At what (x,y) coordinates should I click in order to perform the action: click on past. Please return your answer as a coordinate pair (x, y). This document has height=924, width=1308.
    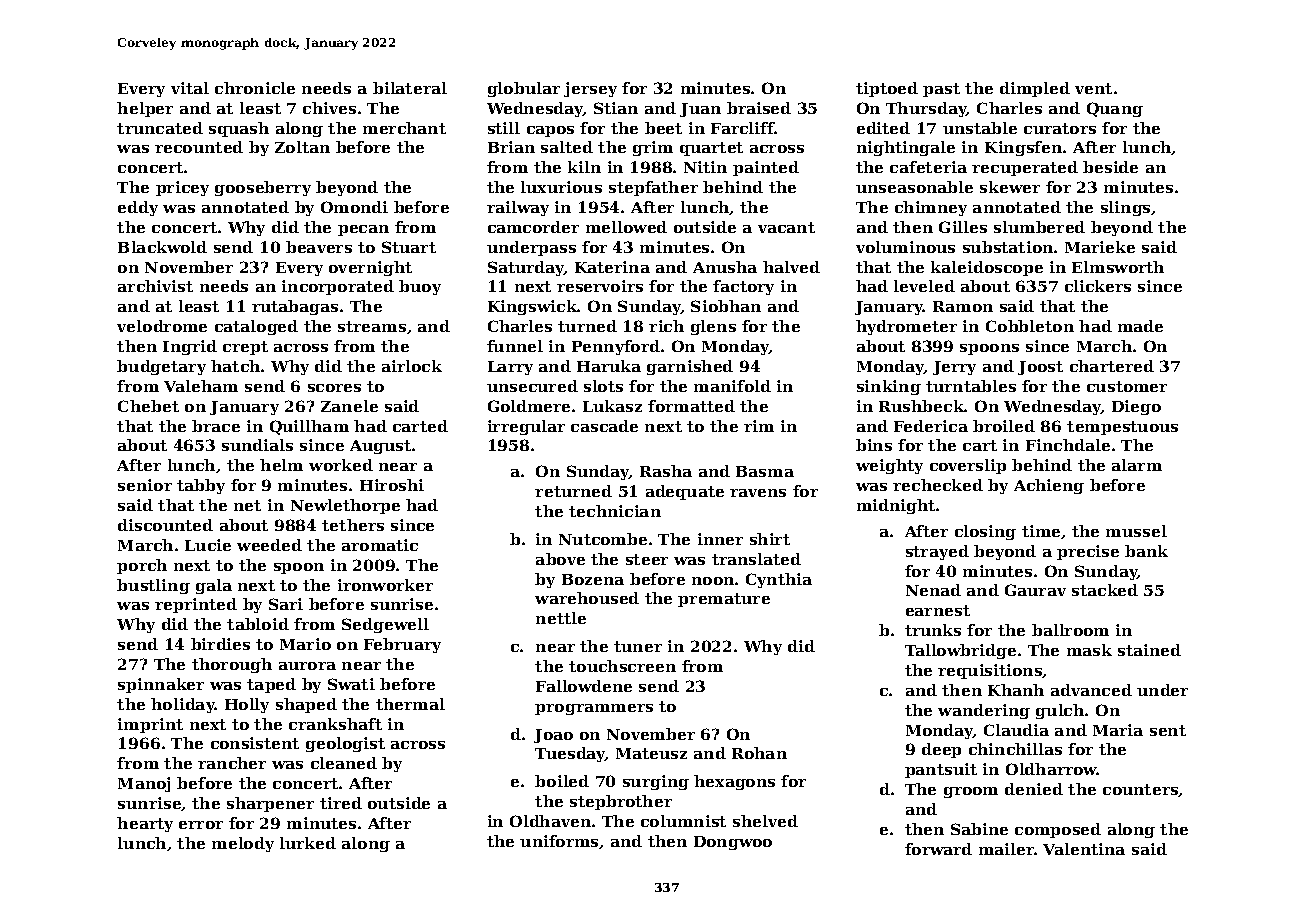
    Looking at the image, I should click on (941, 90).
